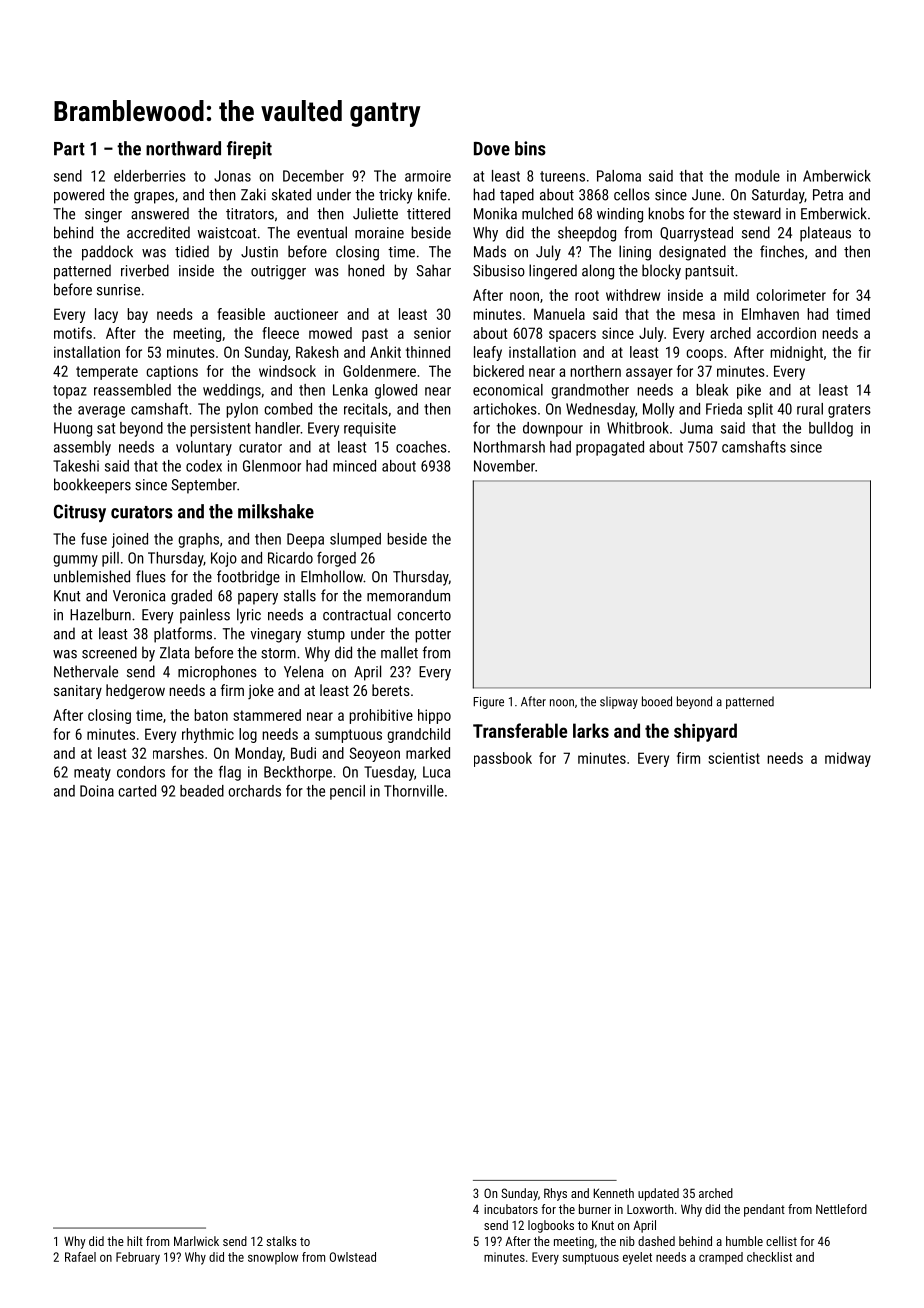  I want to click on midway, so click(848, 759).
